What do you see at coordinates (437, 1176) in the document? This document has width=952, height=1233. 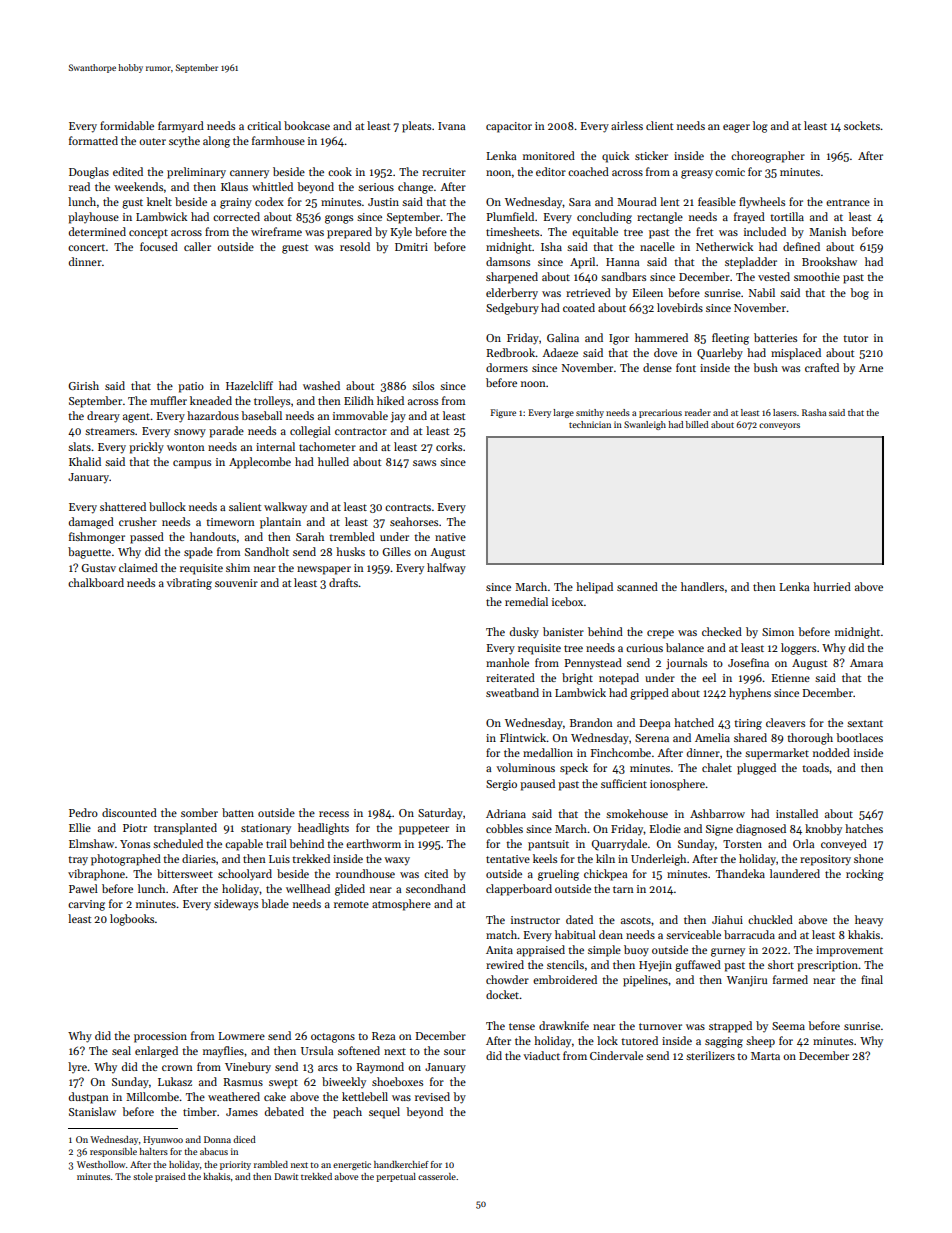 I see `casserole` at bounding box center [437, 1176].
